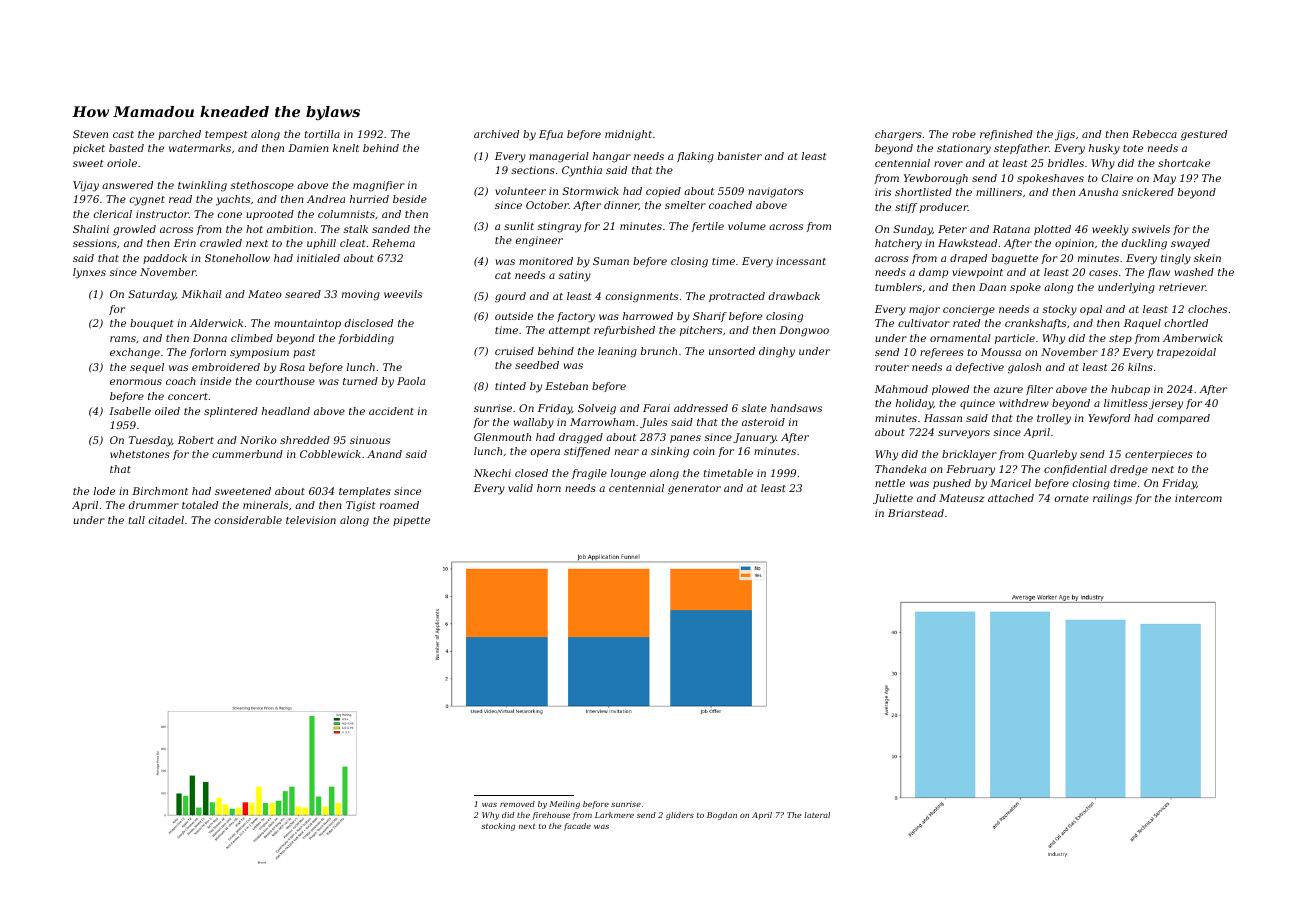 The height and width of the screenshot is (924, 1308). Describe the element at coordinates (1198, 498) in the screenshot. I see `intercom` at that location.
